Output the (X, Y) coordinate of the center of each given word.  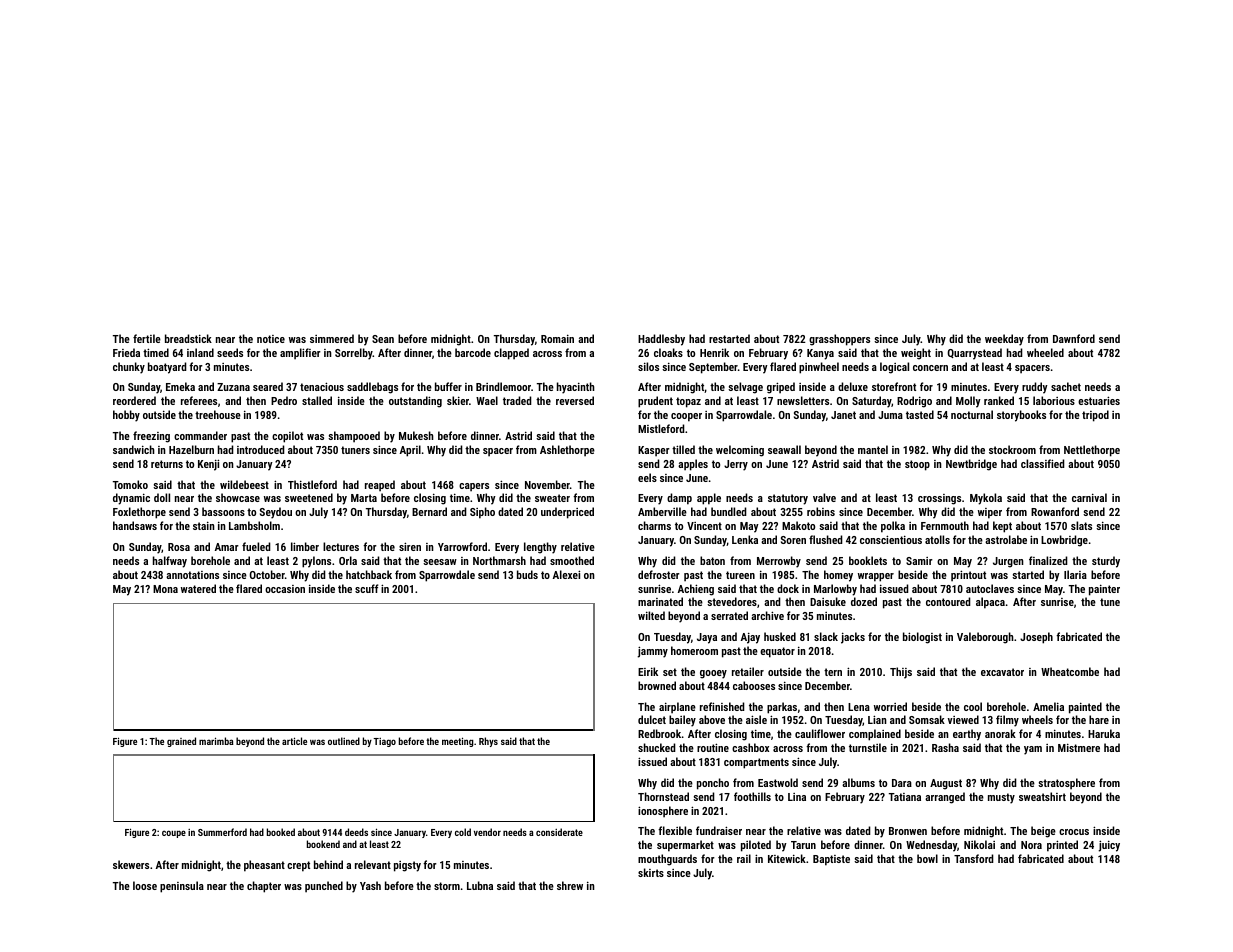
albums (858, 782)
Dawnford (1074, 338)
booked (281, 832)
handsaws (135, 525)
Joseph (1036, 638)
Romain (557, 338)
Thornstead (663, 796)
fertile (147, 338)
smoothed (572, 560)
